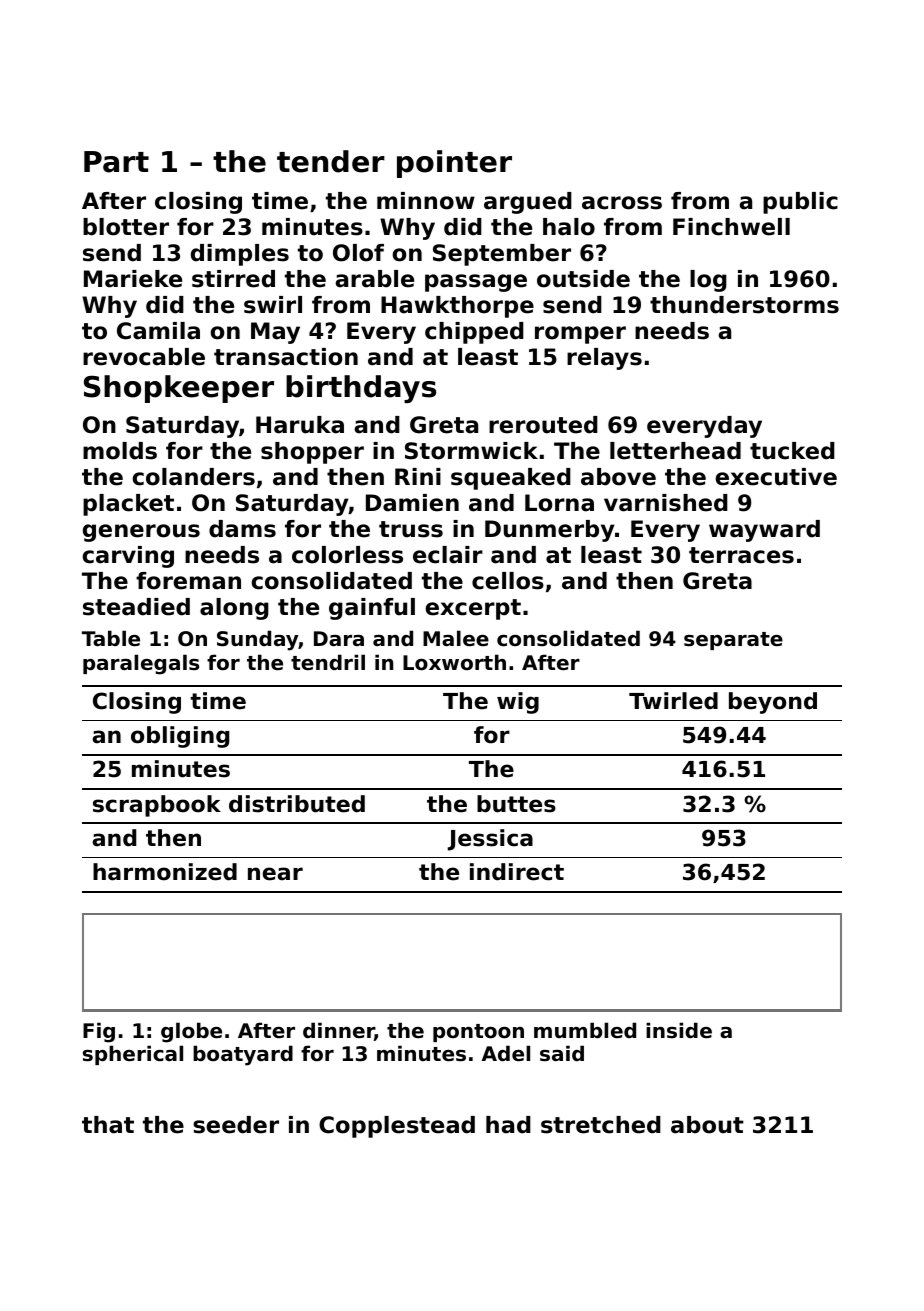 The image size is (924, 1311). What do you see at coordinates (191, 1032) in the page?
I see `globe` at bounding box center [191, 1032].
